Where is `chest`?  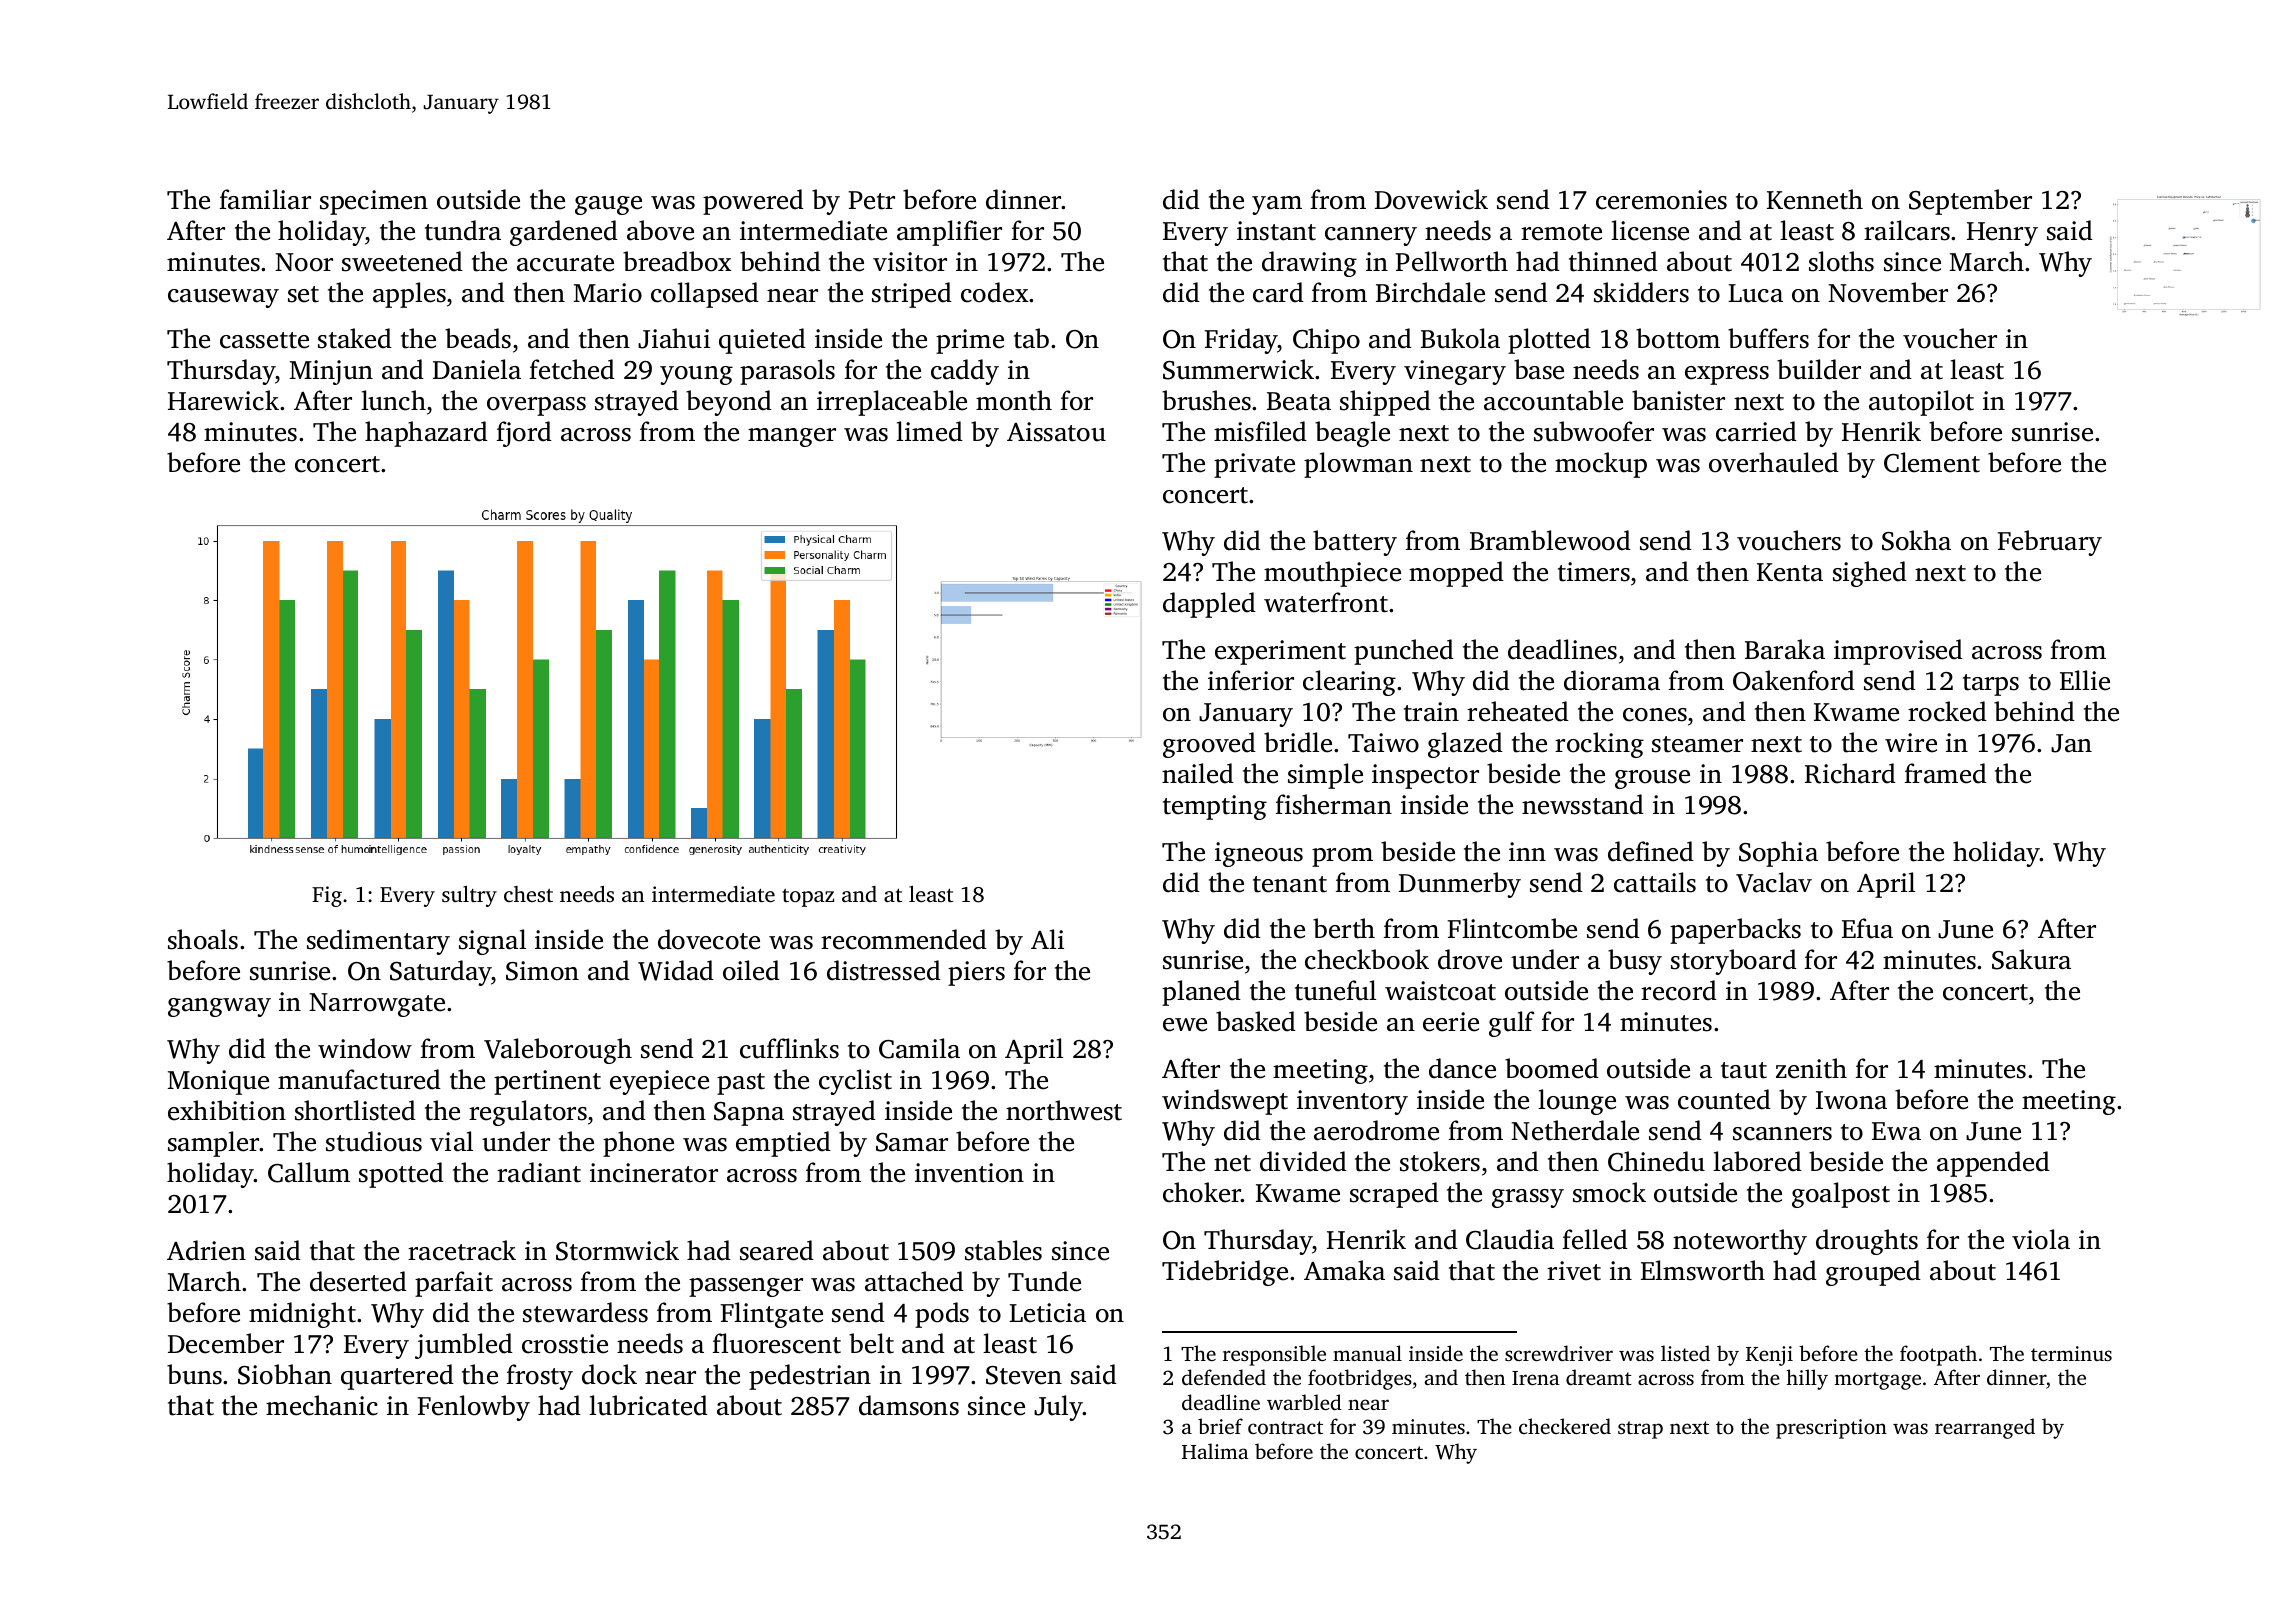
chest is located at coordinates (528, 894).
